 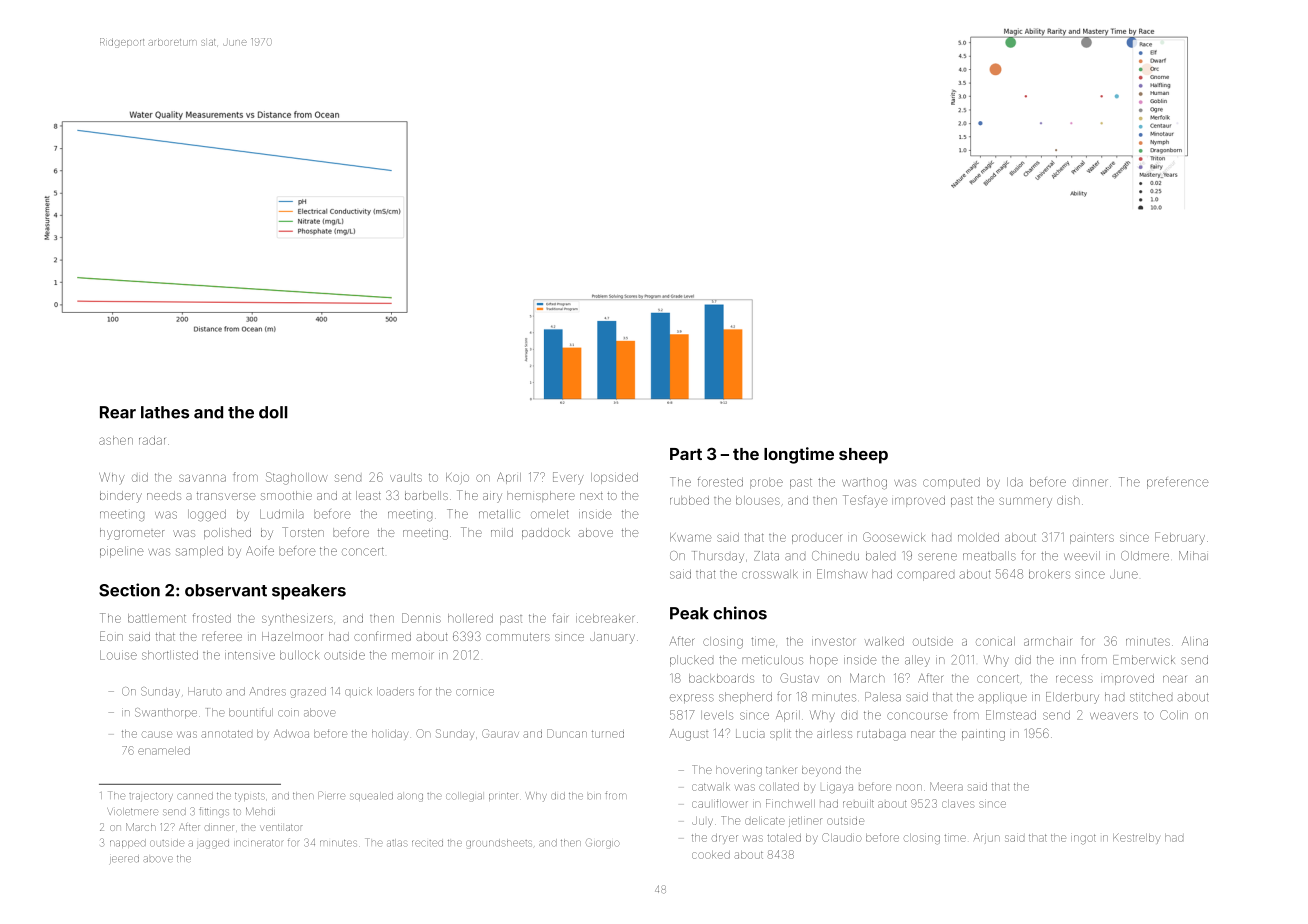 What do you see at coordinates (865, 501) in the screenshot?
I see `Tesfaye` at bounding box center [865, 501].
